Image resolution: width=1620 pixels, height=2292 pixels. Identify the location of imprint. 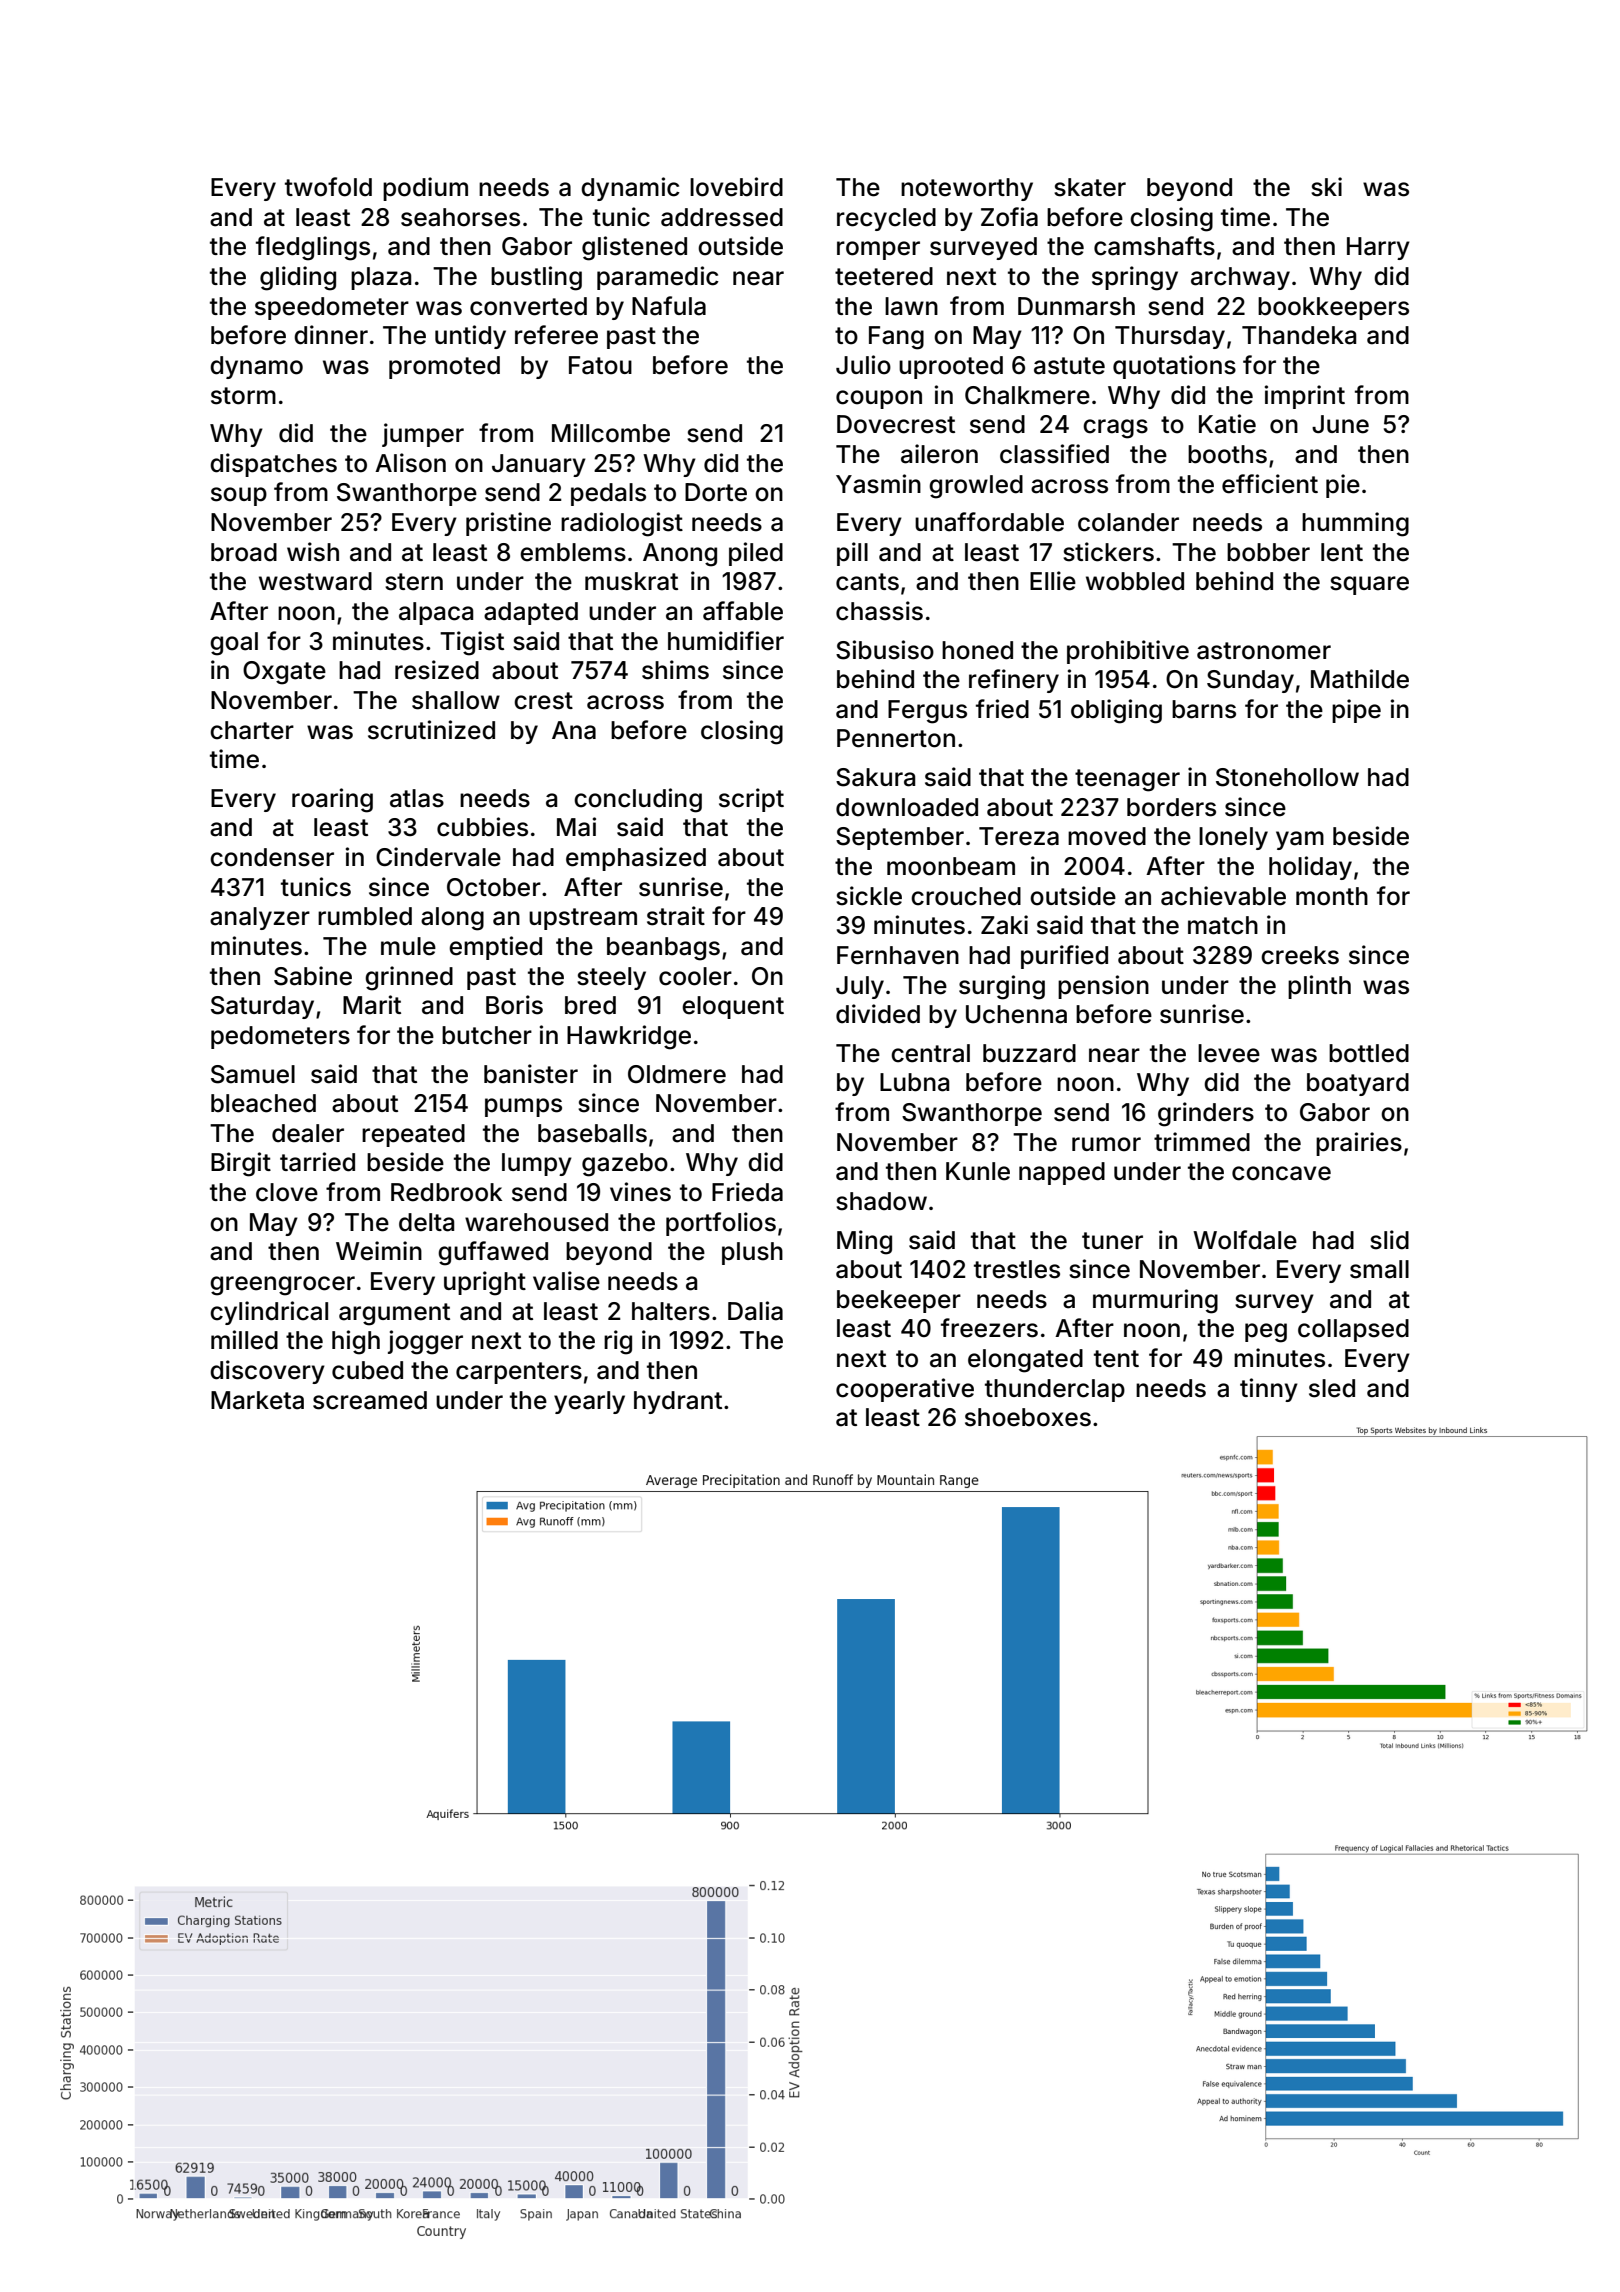
(1305, 397).
